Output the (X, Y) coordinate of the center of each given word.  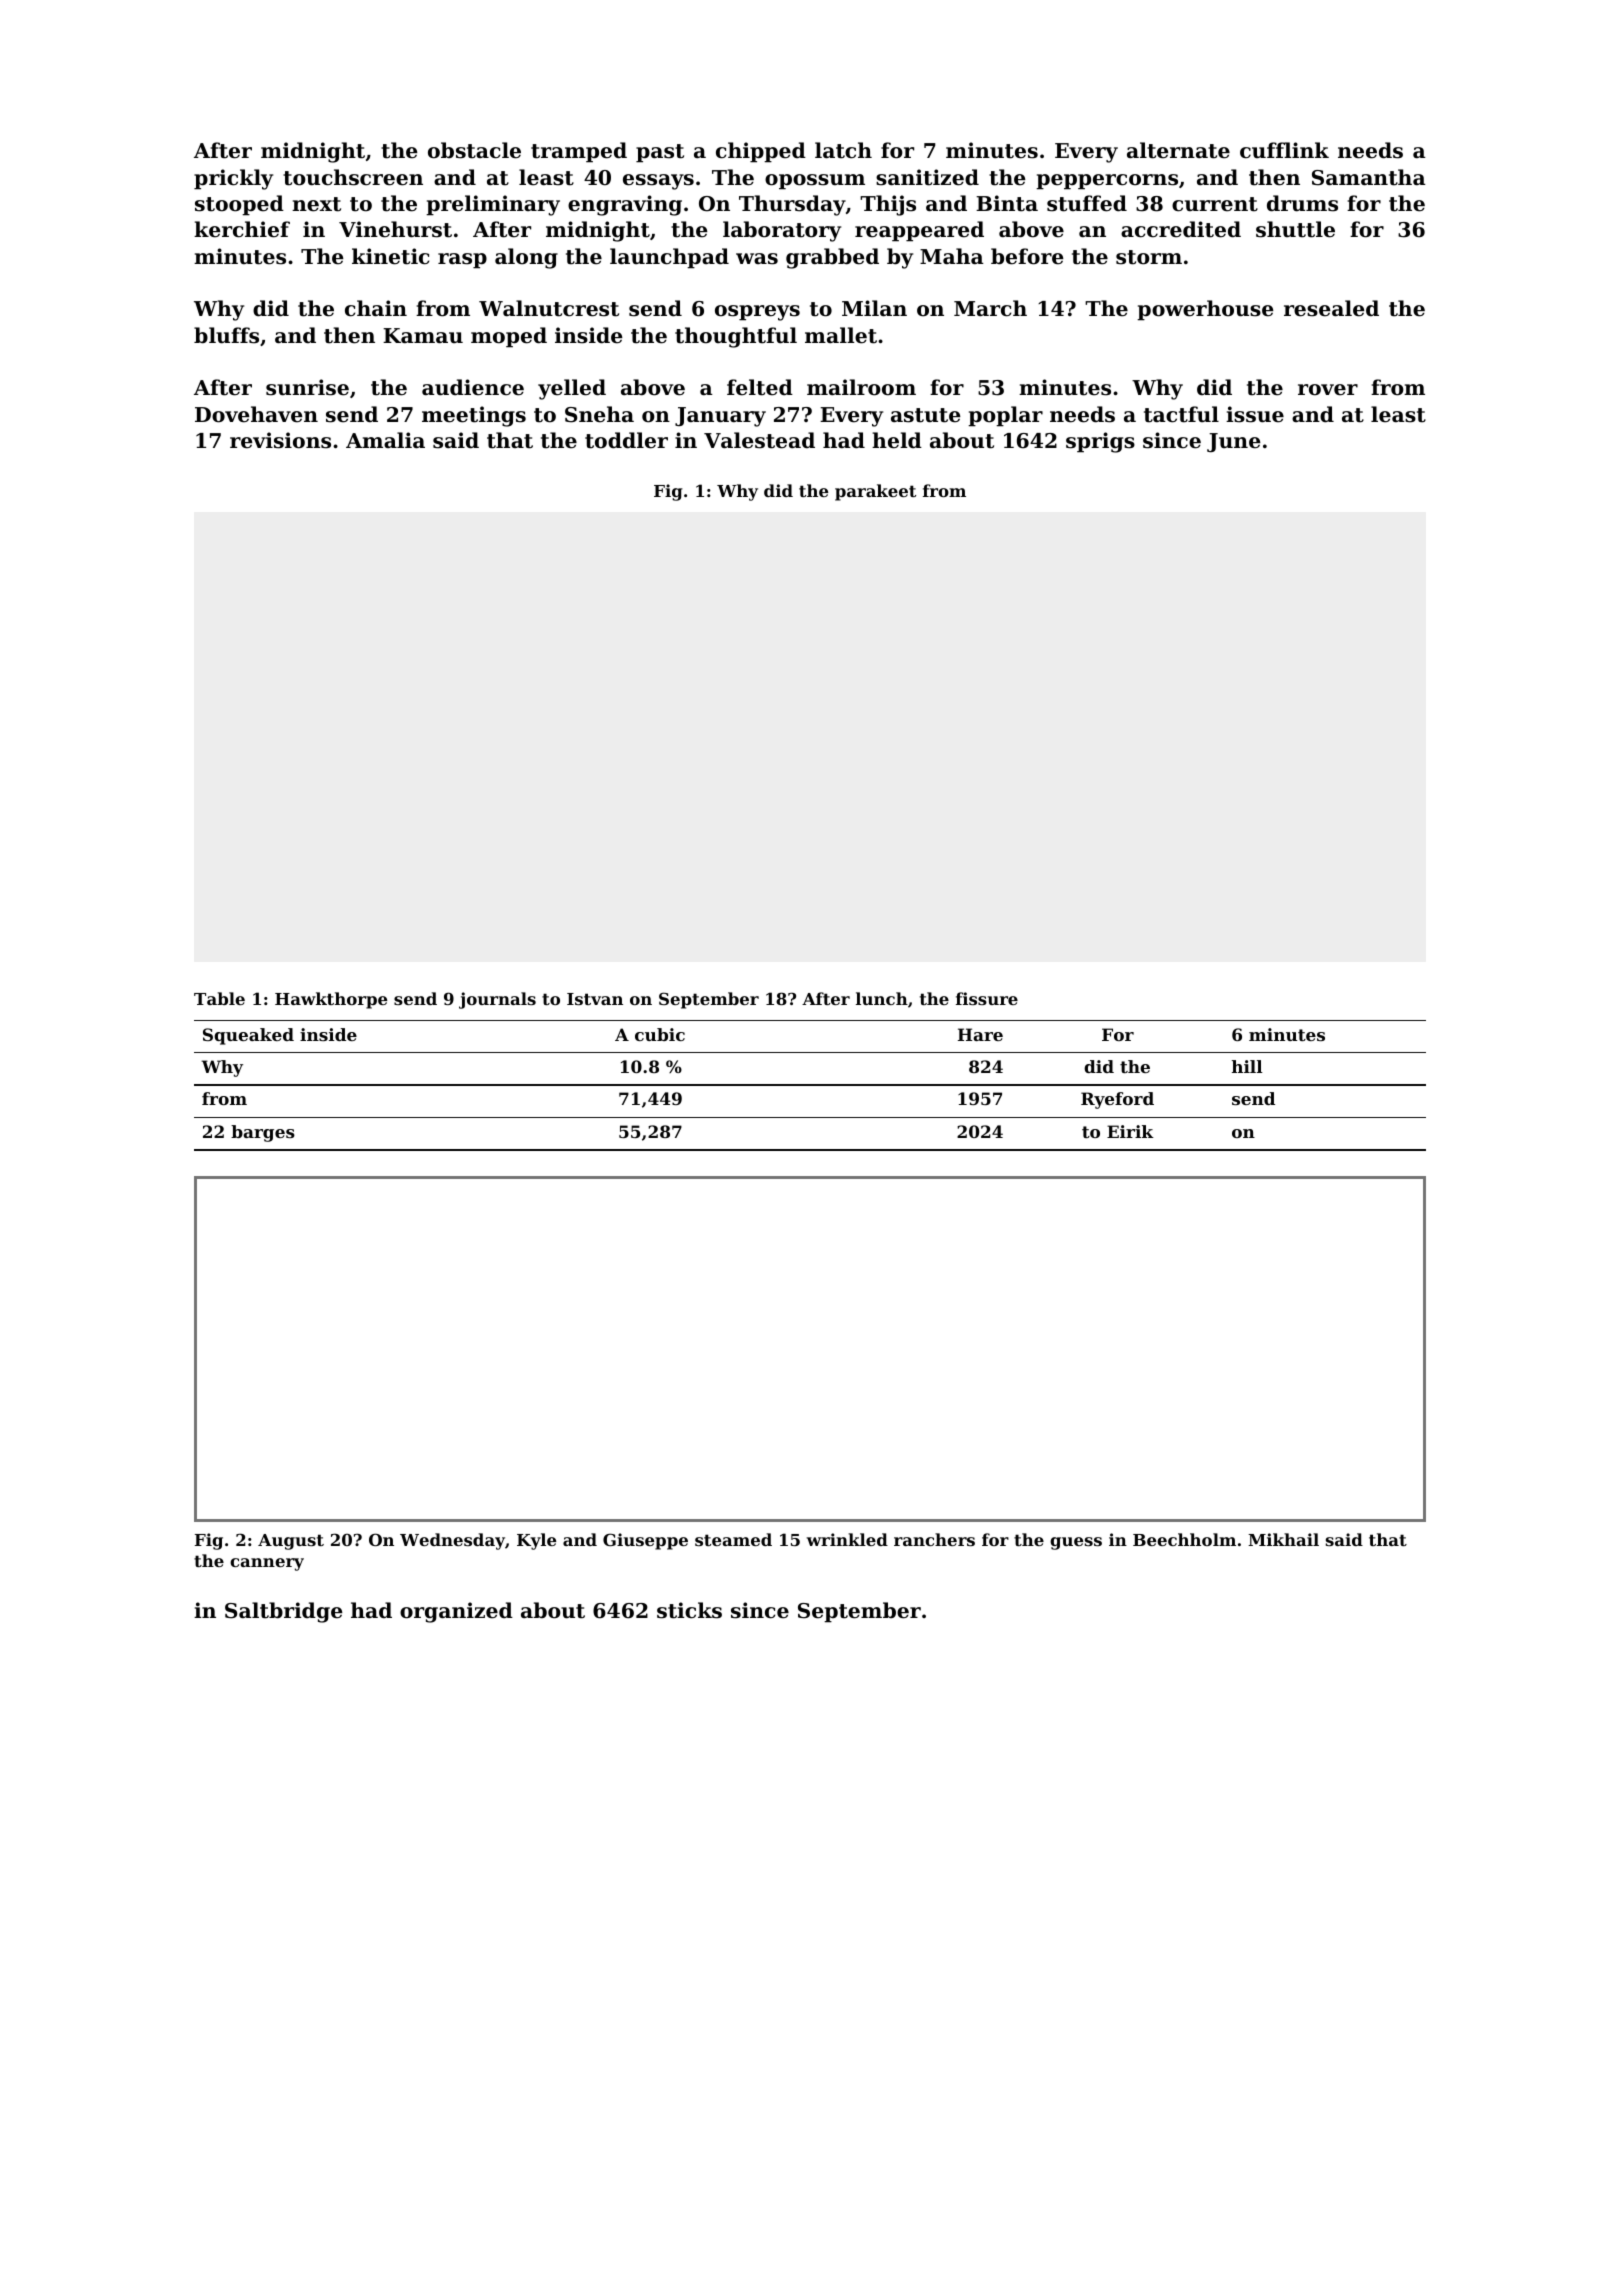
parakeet (875, 492)
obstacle (474, 150)
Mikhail (1283, 1539)
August (291, 1542)
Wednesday (452, 1541)
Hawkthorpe (331, 1000)
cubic (660, 1034)
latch (843, 150)
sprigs (1100, 442)
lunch (882, 998)
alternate (1178, 150)
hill (1247, 1066)
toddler (626, 440)
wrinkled (847, 1539)
